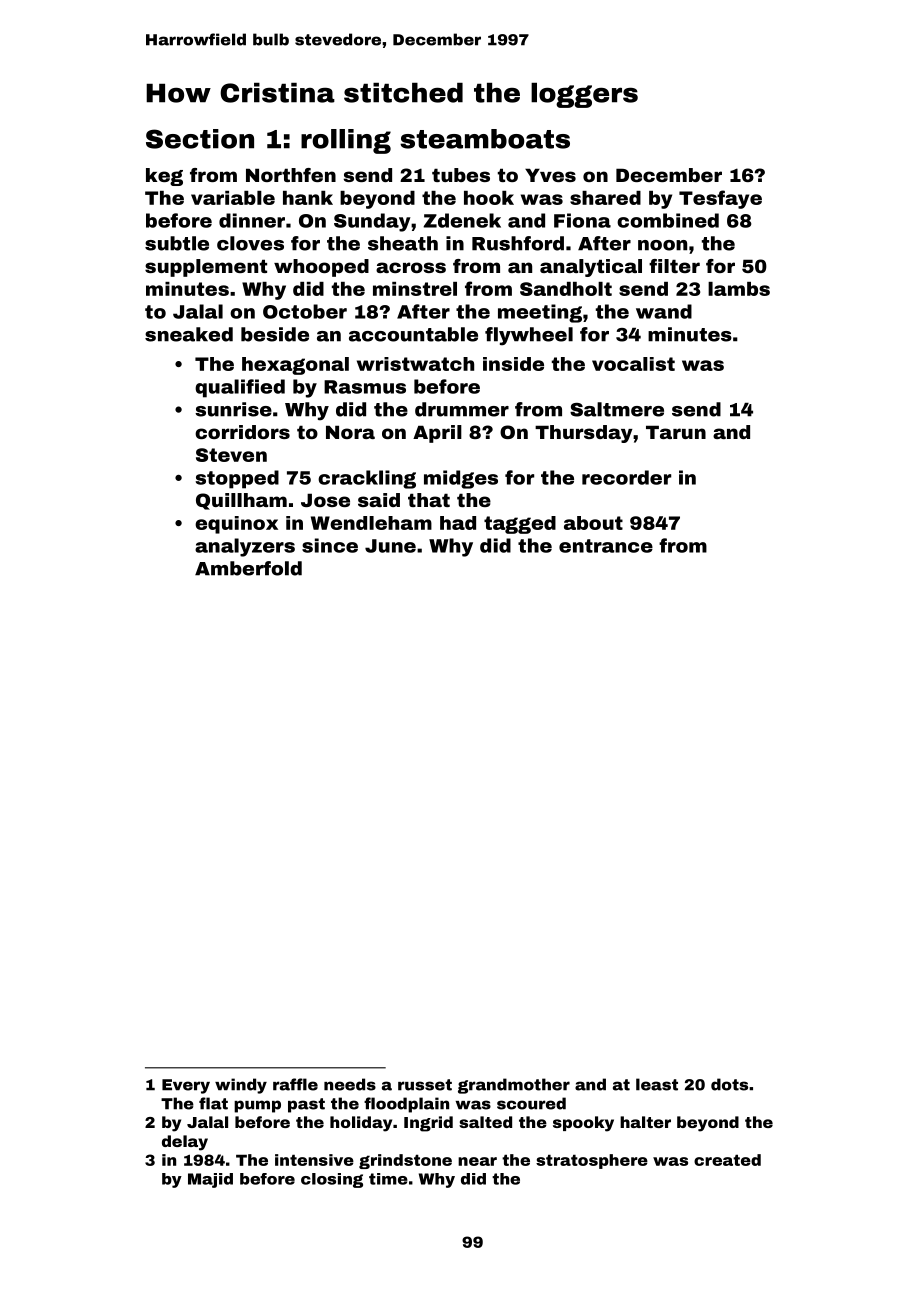 This screenshot has width=924, height=1311. Describe the element at coordinates (720, 199) in the screenshot. I see `Tesfaye` at that location.
